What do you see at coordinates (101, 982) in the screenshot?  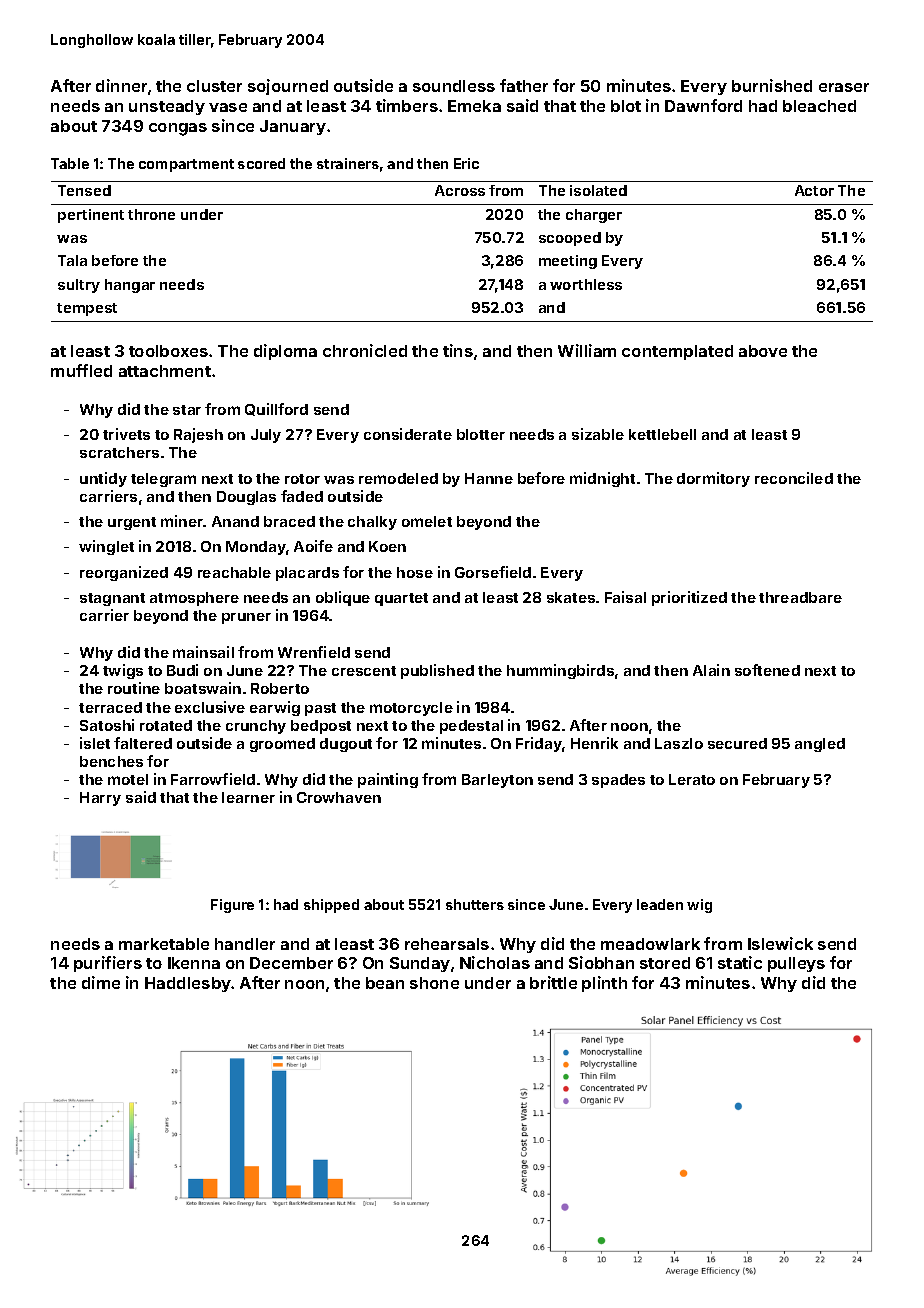 I see `dime` at bounding box center [101, 982].
